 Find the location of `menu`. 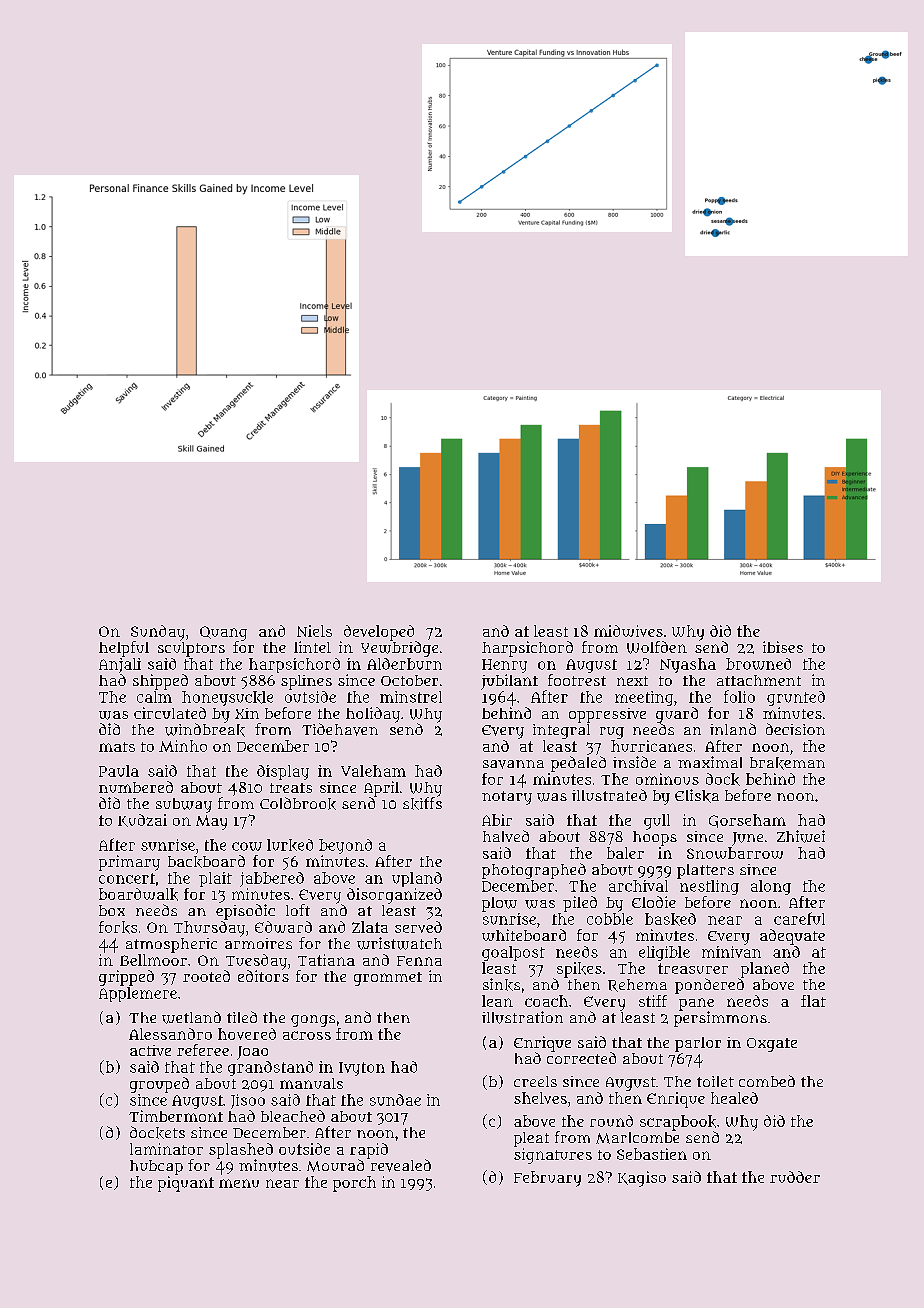

menu is located at coordinates (239, 1183).
